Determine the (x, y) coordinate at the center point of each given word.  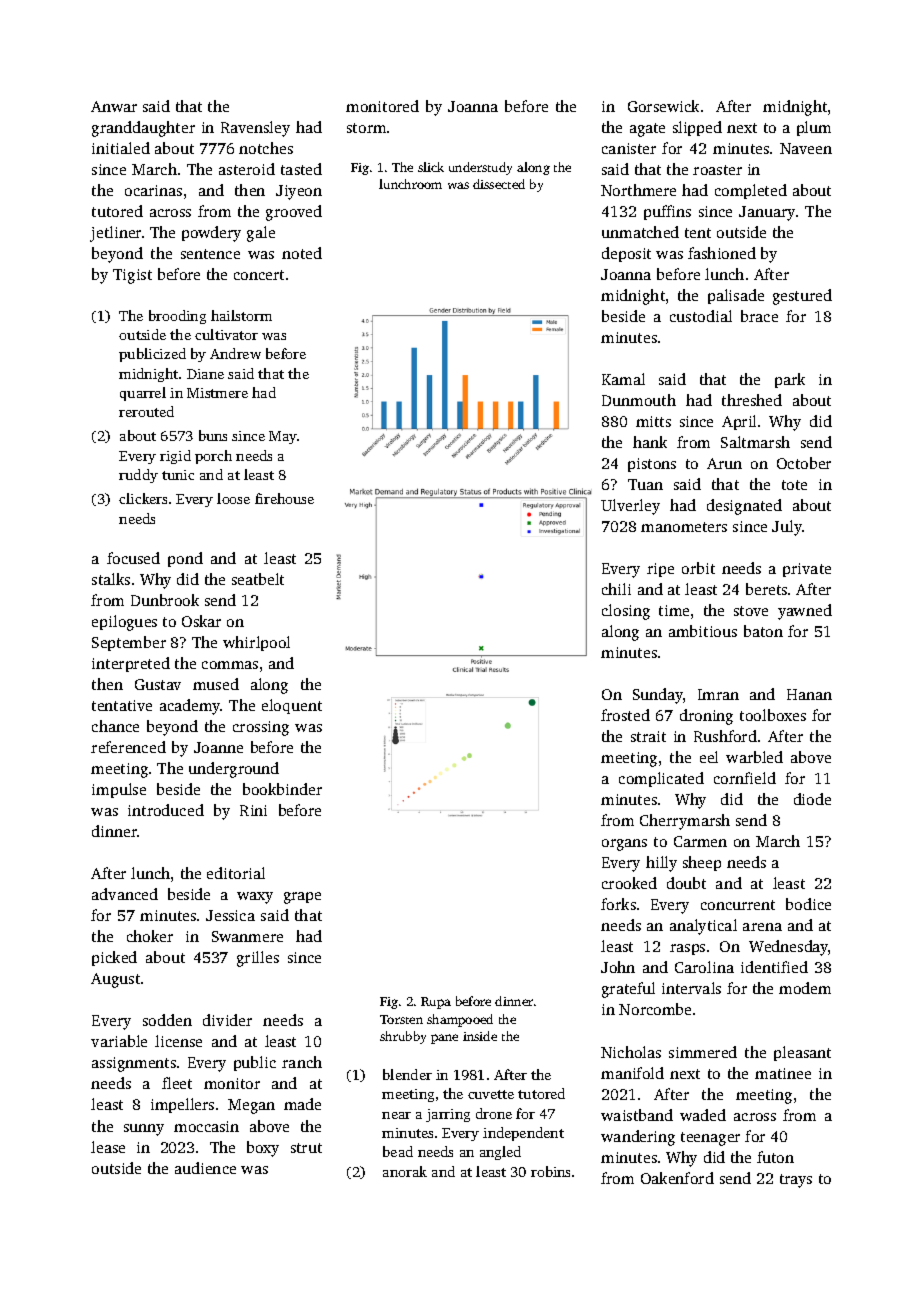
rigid (175, 457)
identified (774, 967)
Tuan (645, 484)
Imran (718, 694)
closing (626, 612)
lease (108, 1147)
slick (431, 167)
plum (814, 128)
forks (618, 904)
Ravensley (255, 129)
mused (216, 684)
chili (616, 589)
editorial (236, 873)
